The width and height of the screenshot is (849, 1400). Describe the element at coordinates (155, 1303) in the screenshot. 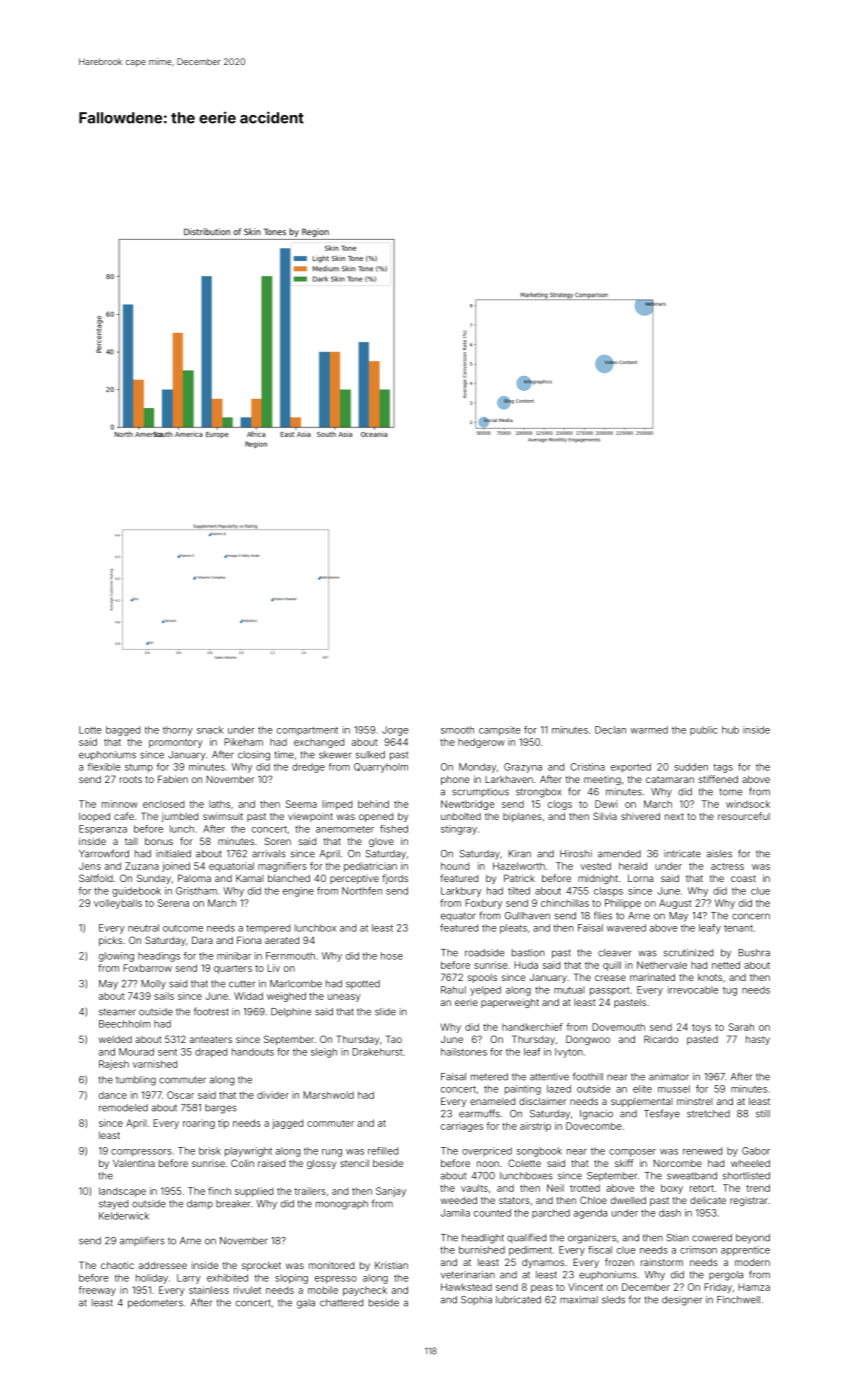

I see `pedometers` at that location.
